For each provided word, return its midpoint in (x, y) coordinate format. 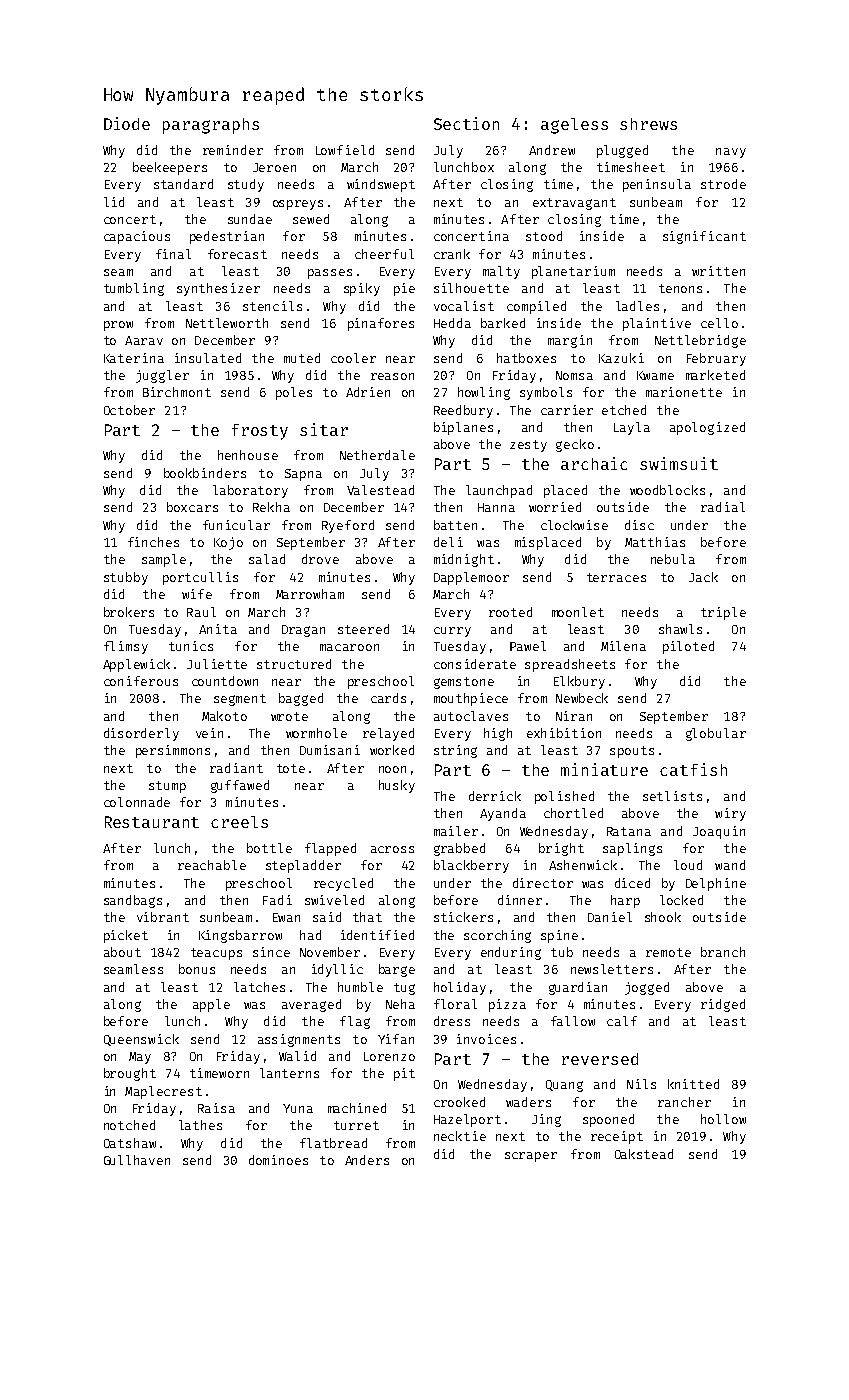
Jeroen (274, 167)
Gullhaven (137, 1160)
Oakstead (644, 1154)
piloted (688, 647)
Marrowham (310, 594)
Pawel (528, 646)
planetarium (573, 272)
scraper (531, 1157)
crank (452, 254)
